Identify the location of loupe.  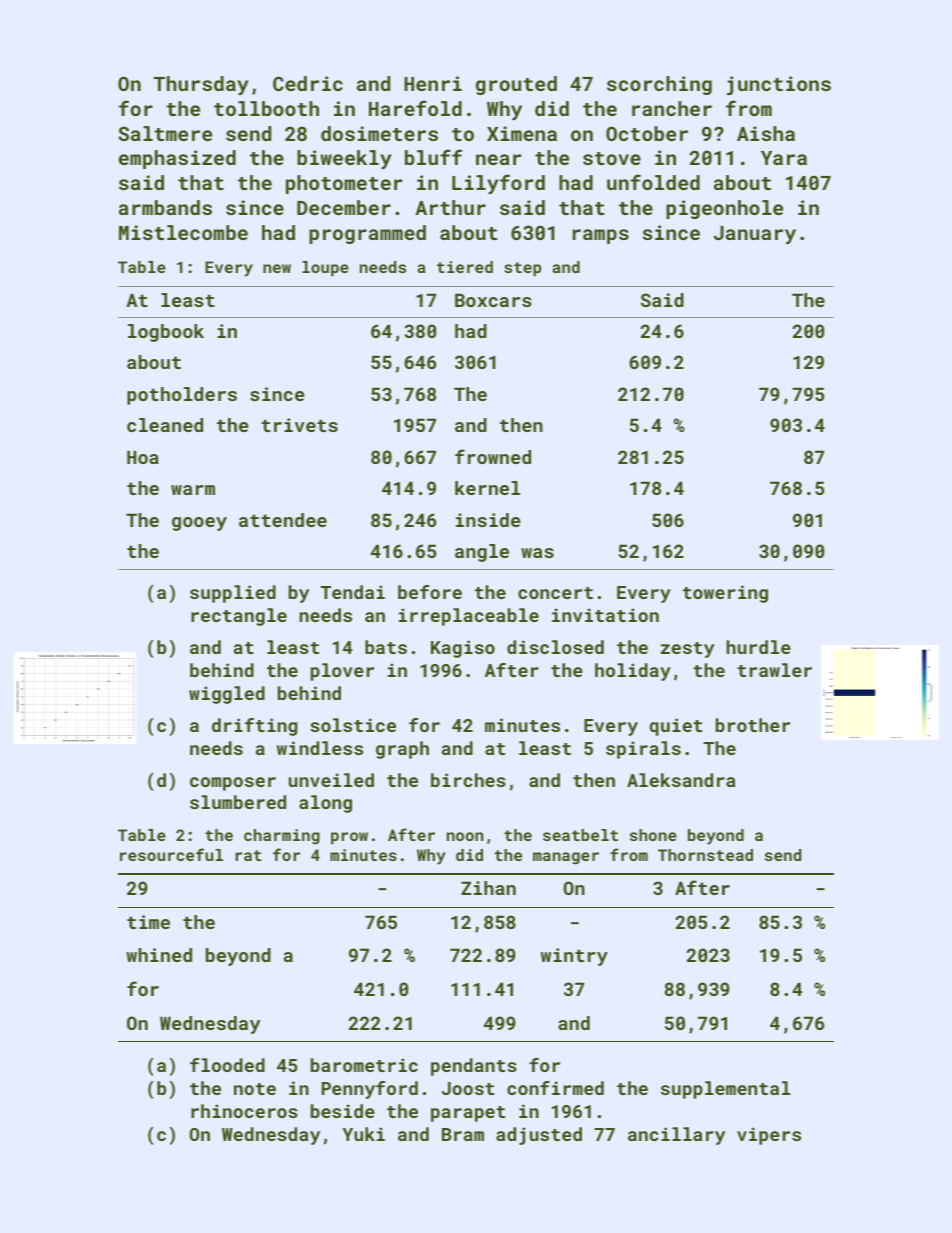
(325, 269).
